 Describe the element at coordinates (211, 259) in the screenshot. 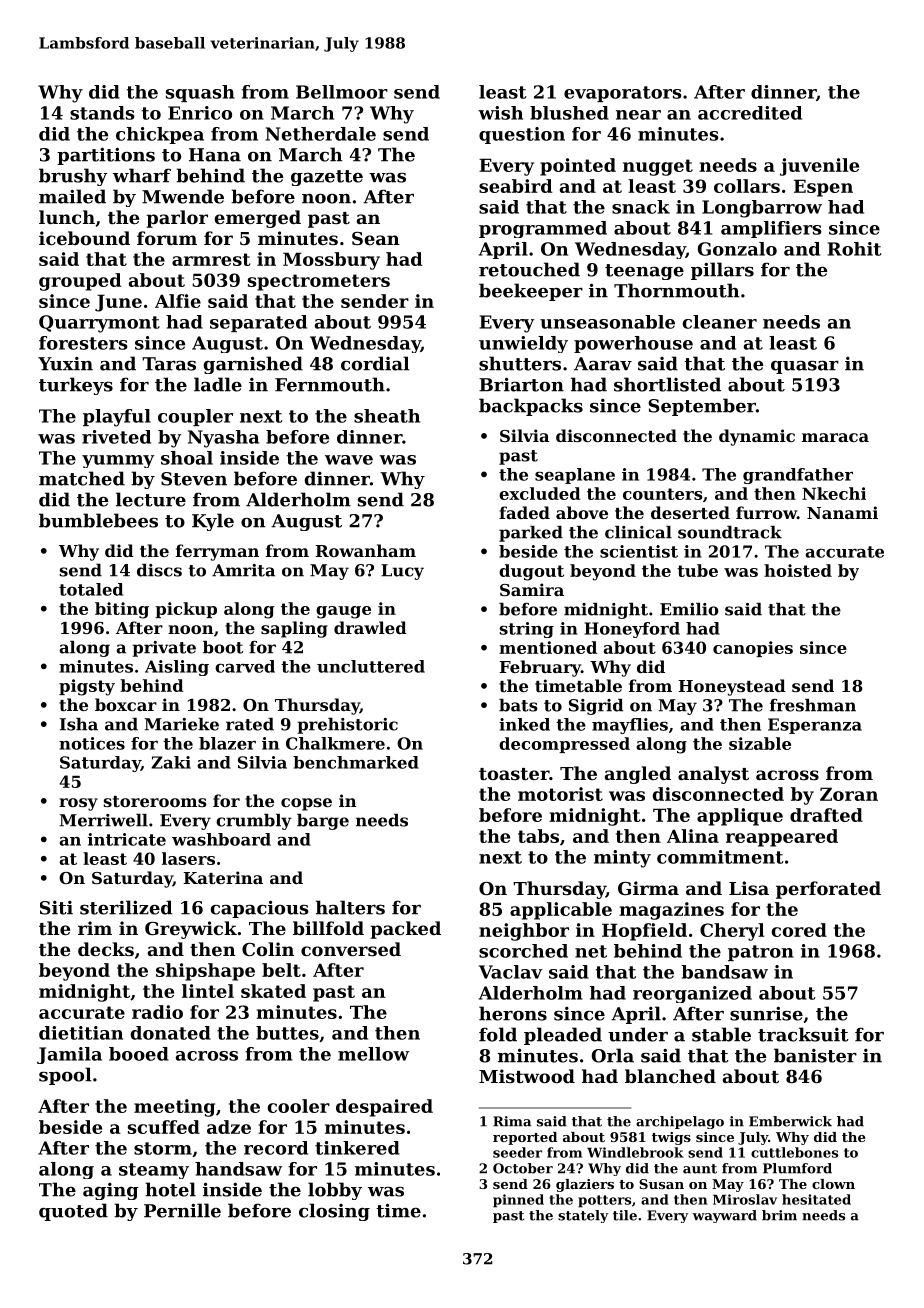

I see `armrest` at that location.
